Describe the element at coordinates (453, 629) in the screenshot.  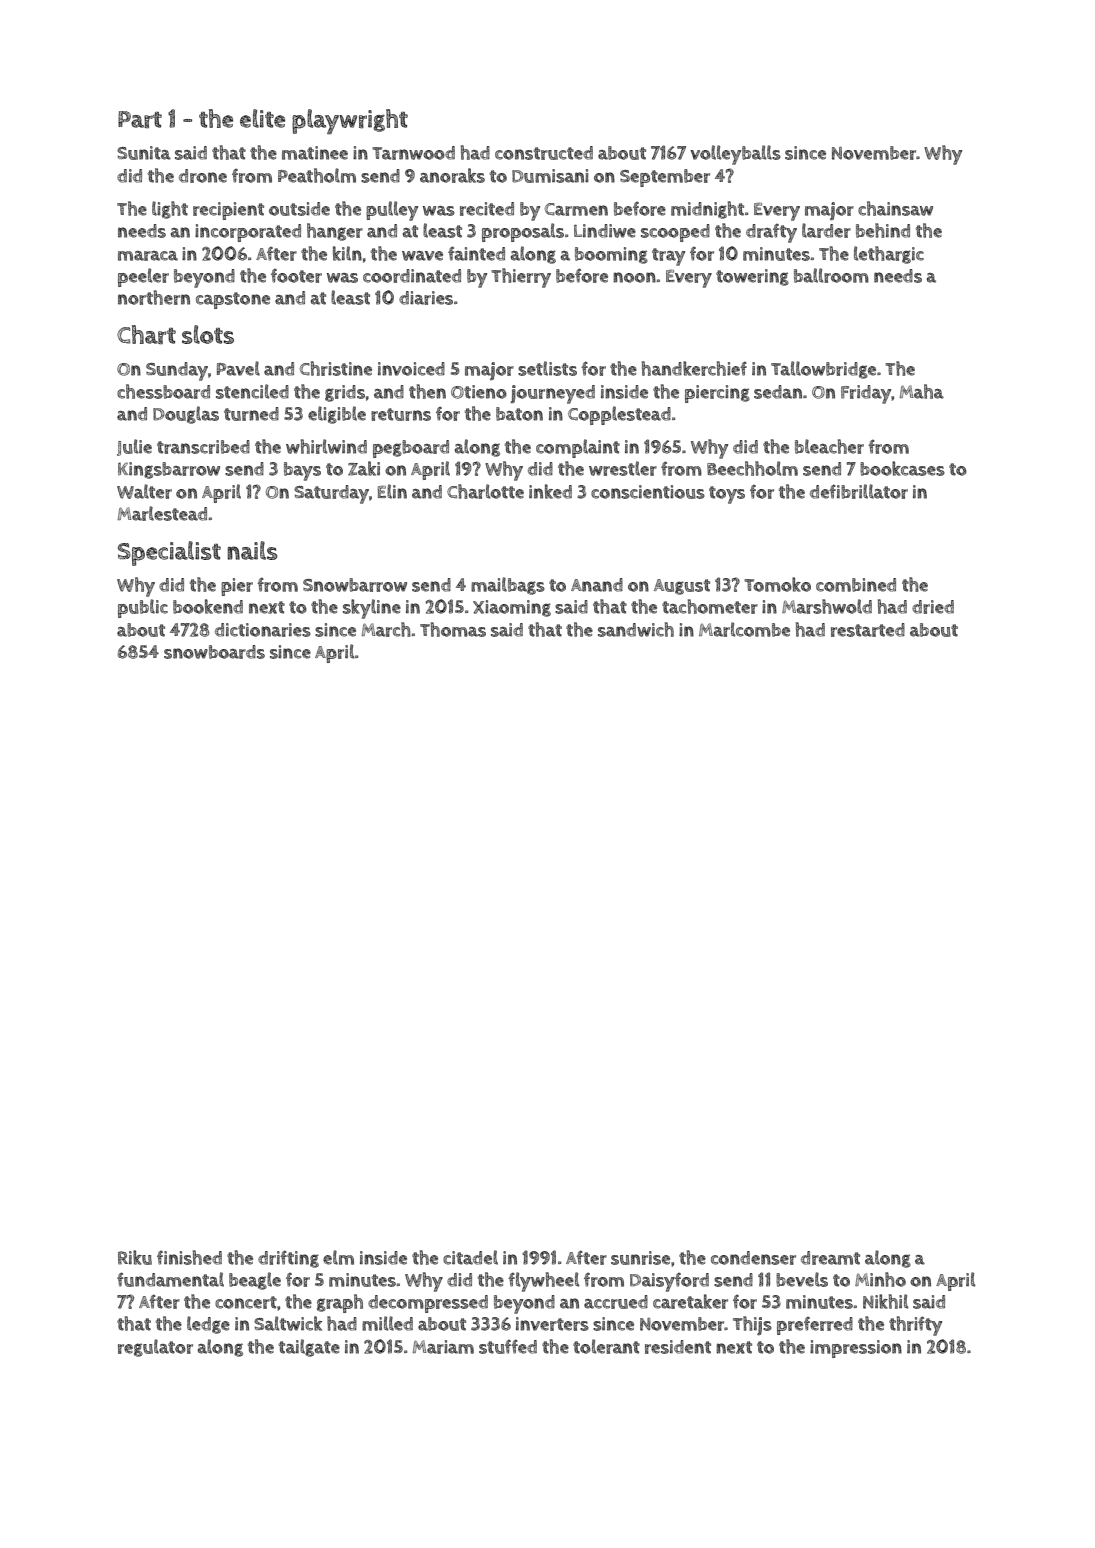
I see `Thomas` at that location.
